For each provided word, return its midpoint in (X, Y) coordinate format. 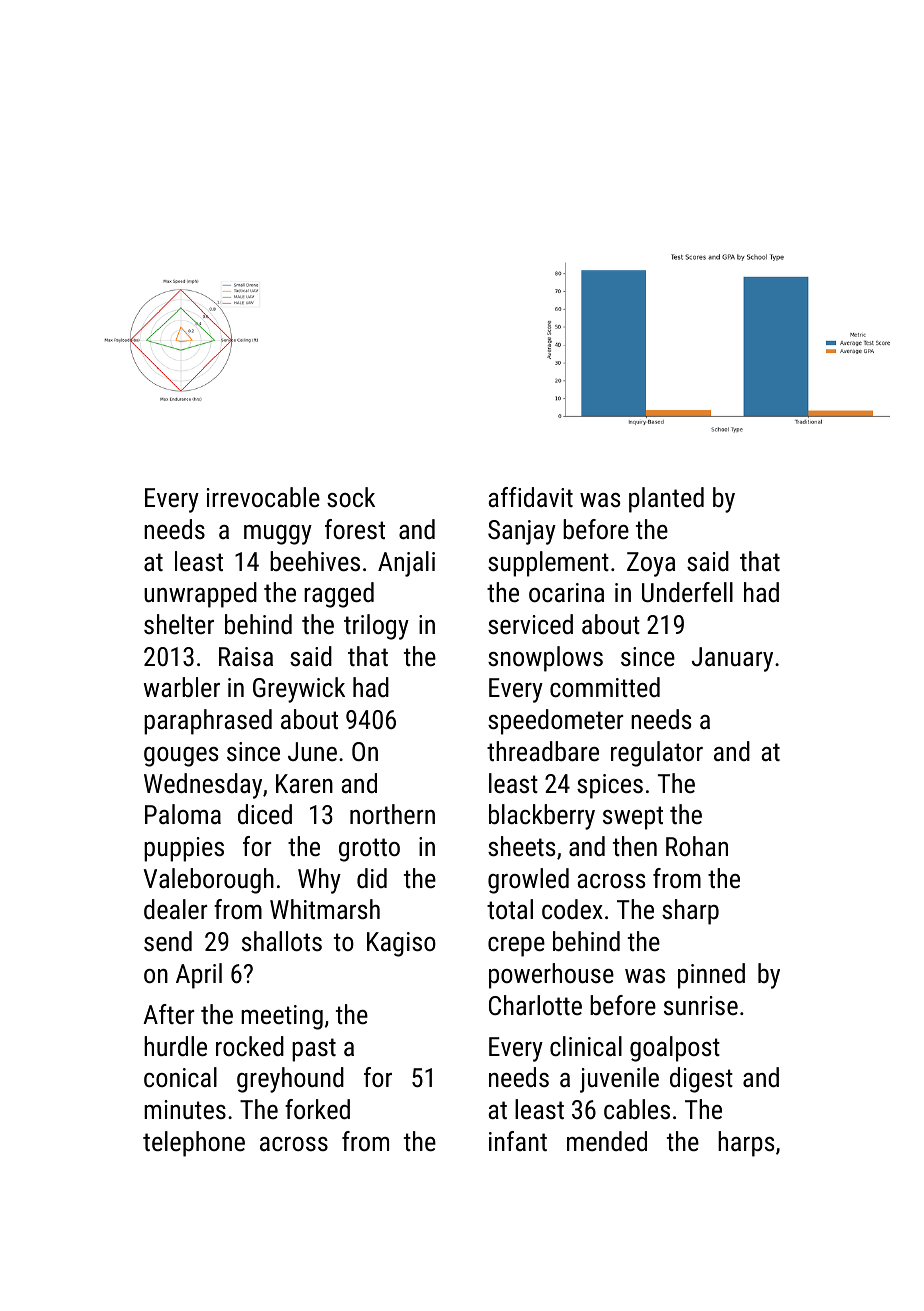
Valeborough (209, 881)
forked (317, 1109)
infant (518, 1141)
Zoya (651, 564)
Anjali (406, 564)
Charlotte (535, 1005)
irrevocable (263, 497)
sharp (690, 912)
